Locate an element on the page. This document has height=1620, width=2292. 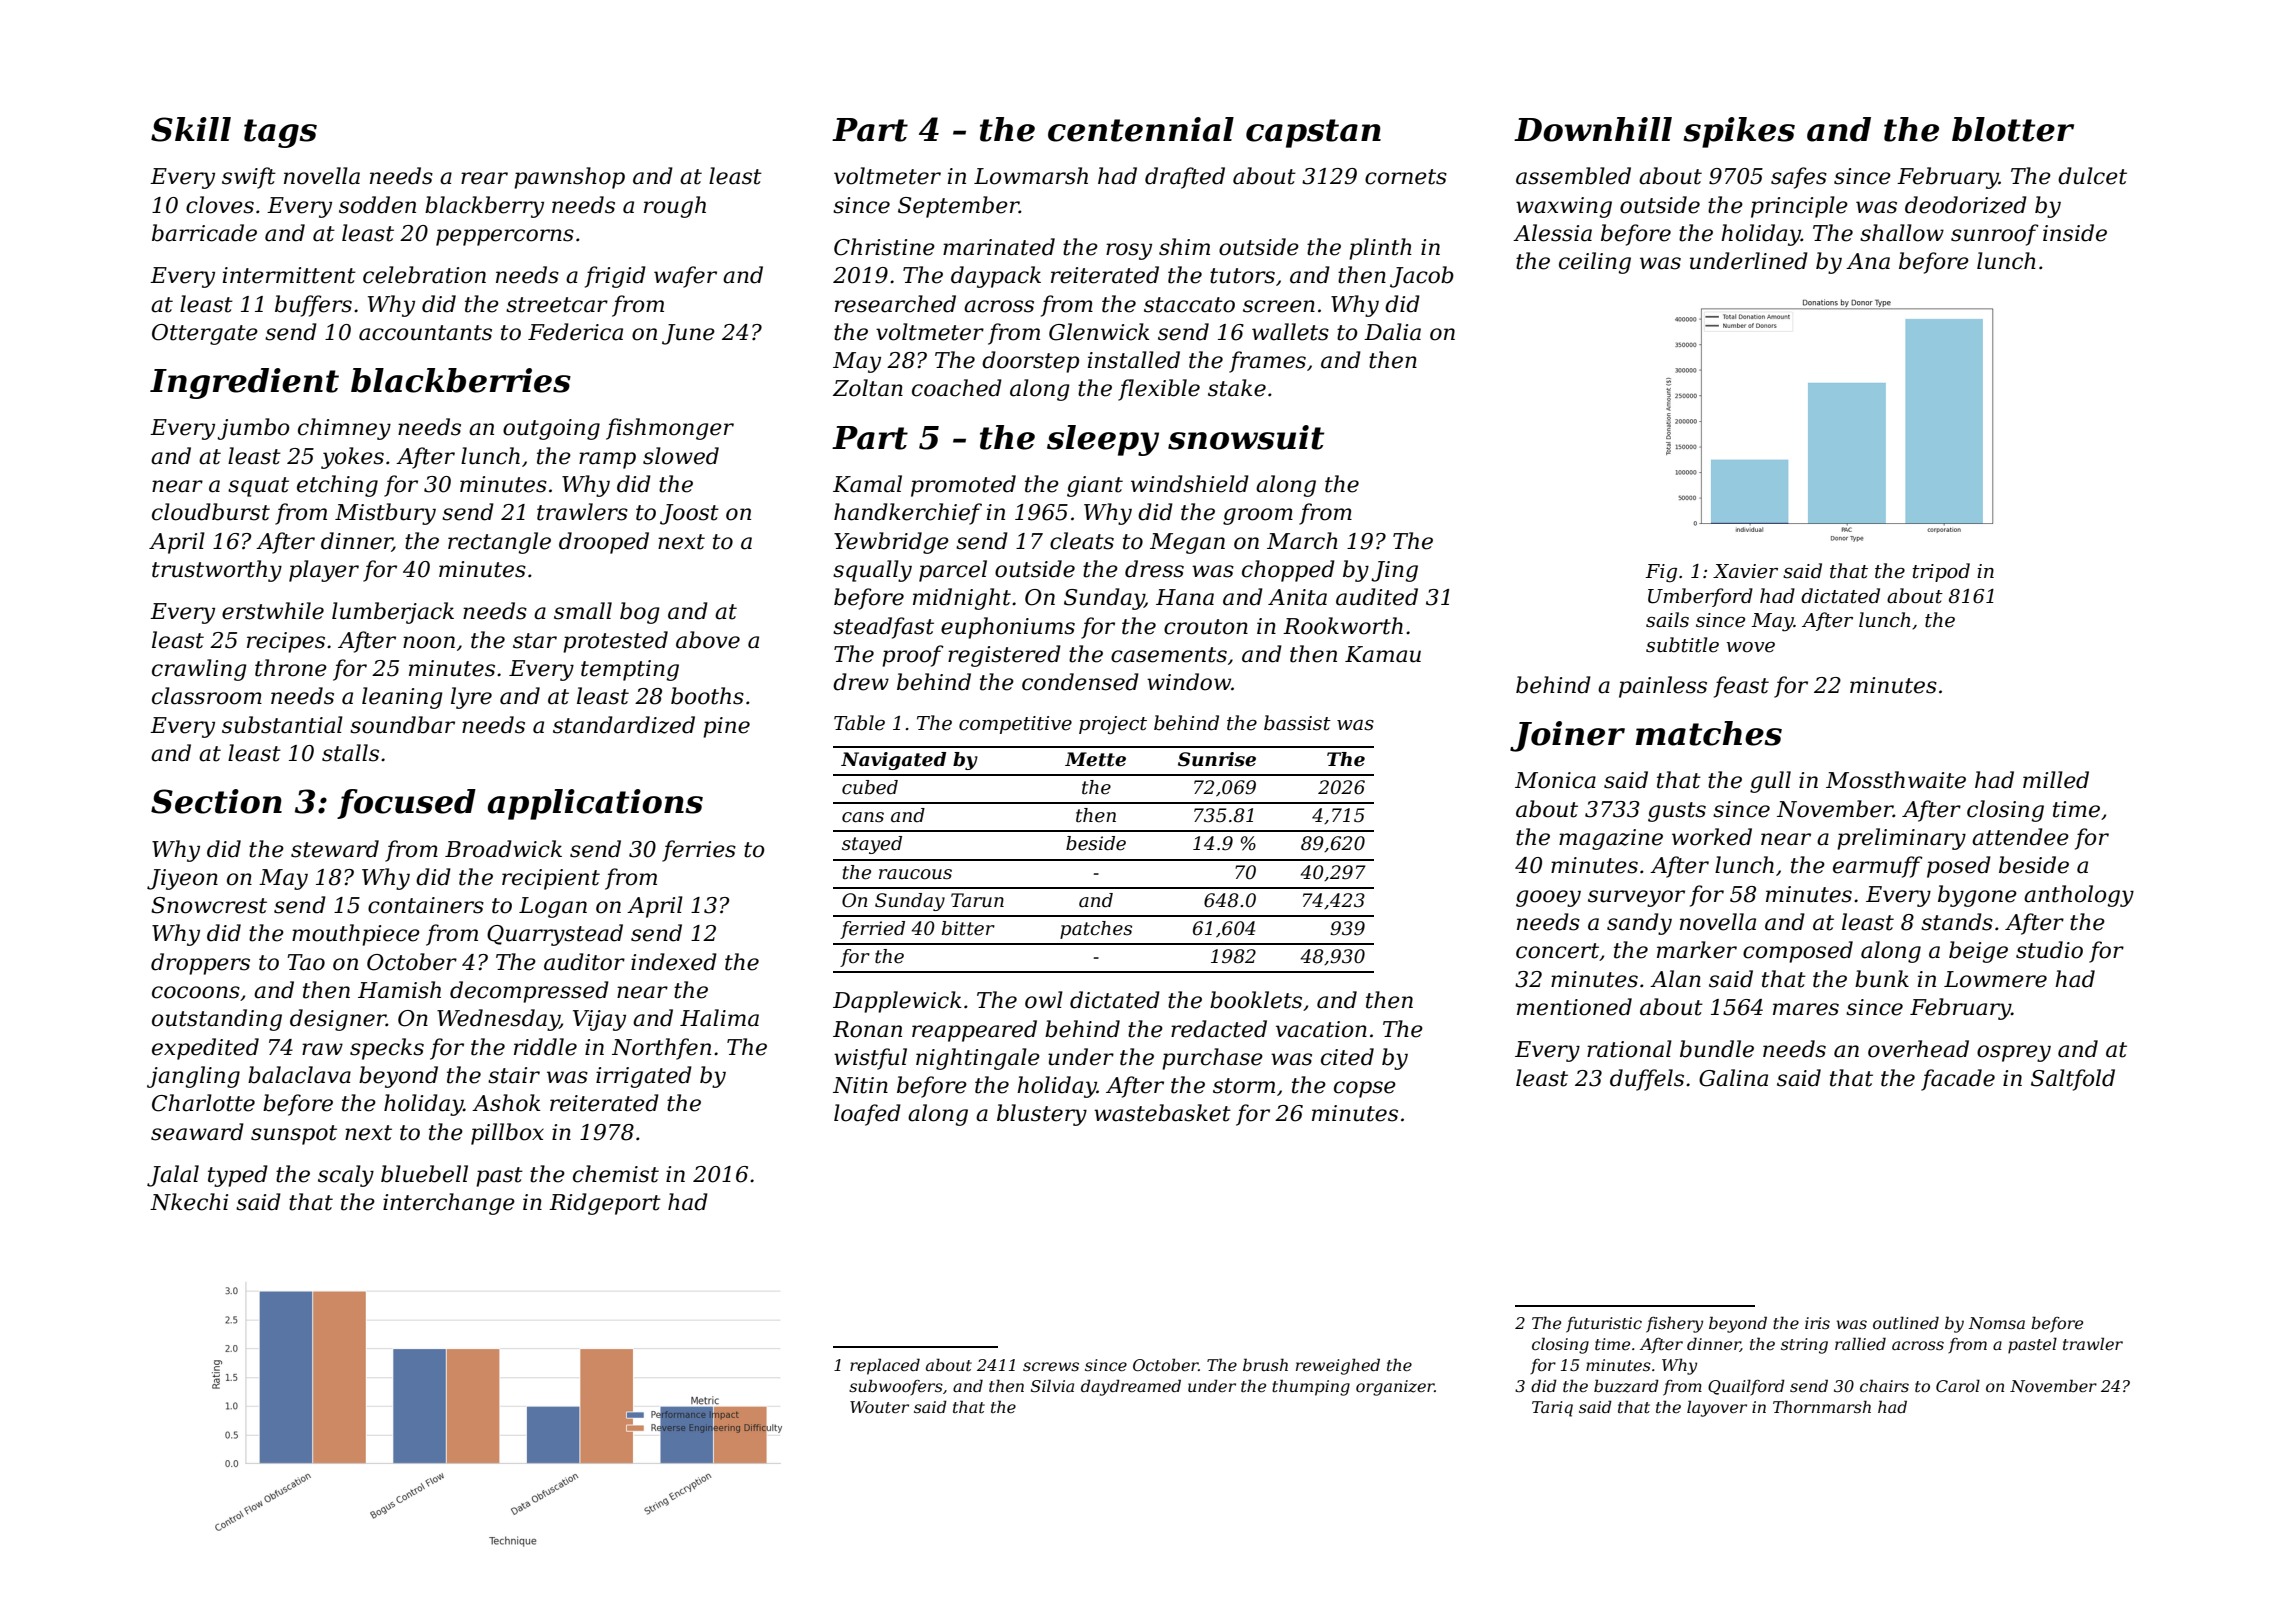
anthology is located at coordinates (2079, 896).
